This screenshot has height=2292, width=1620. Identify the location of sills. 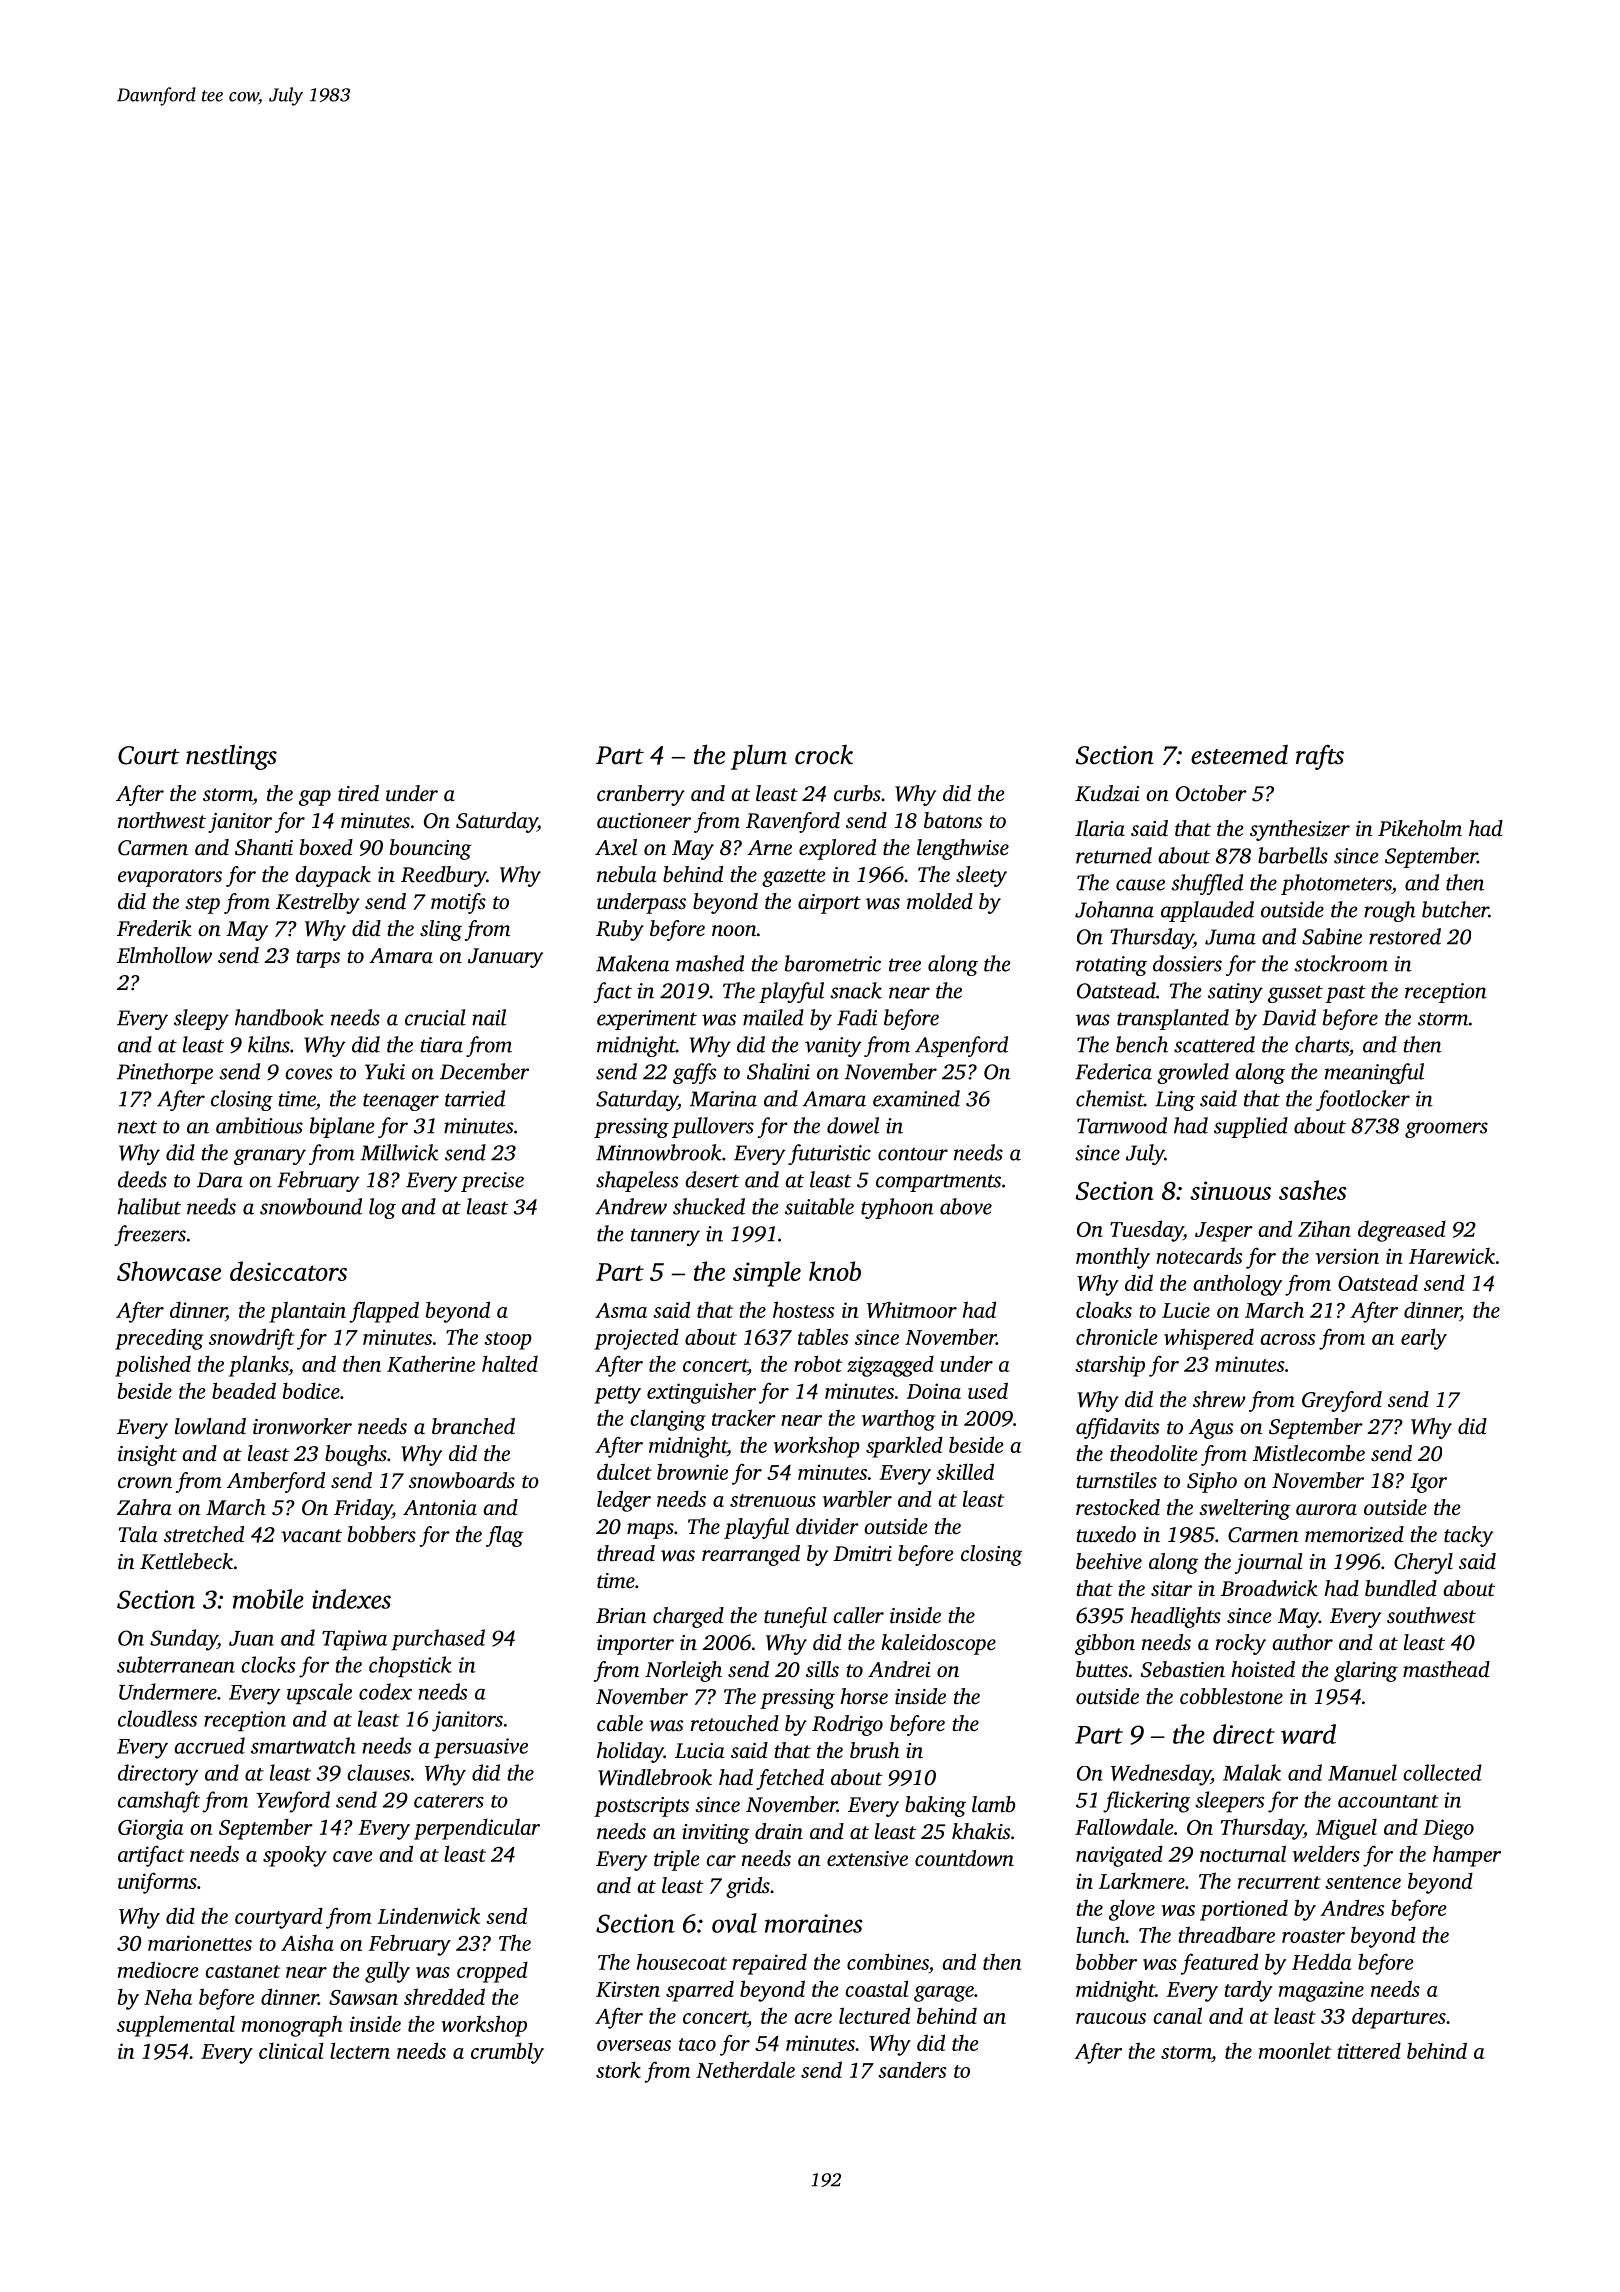
(822, 1669).
